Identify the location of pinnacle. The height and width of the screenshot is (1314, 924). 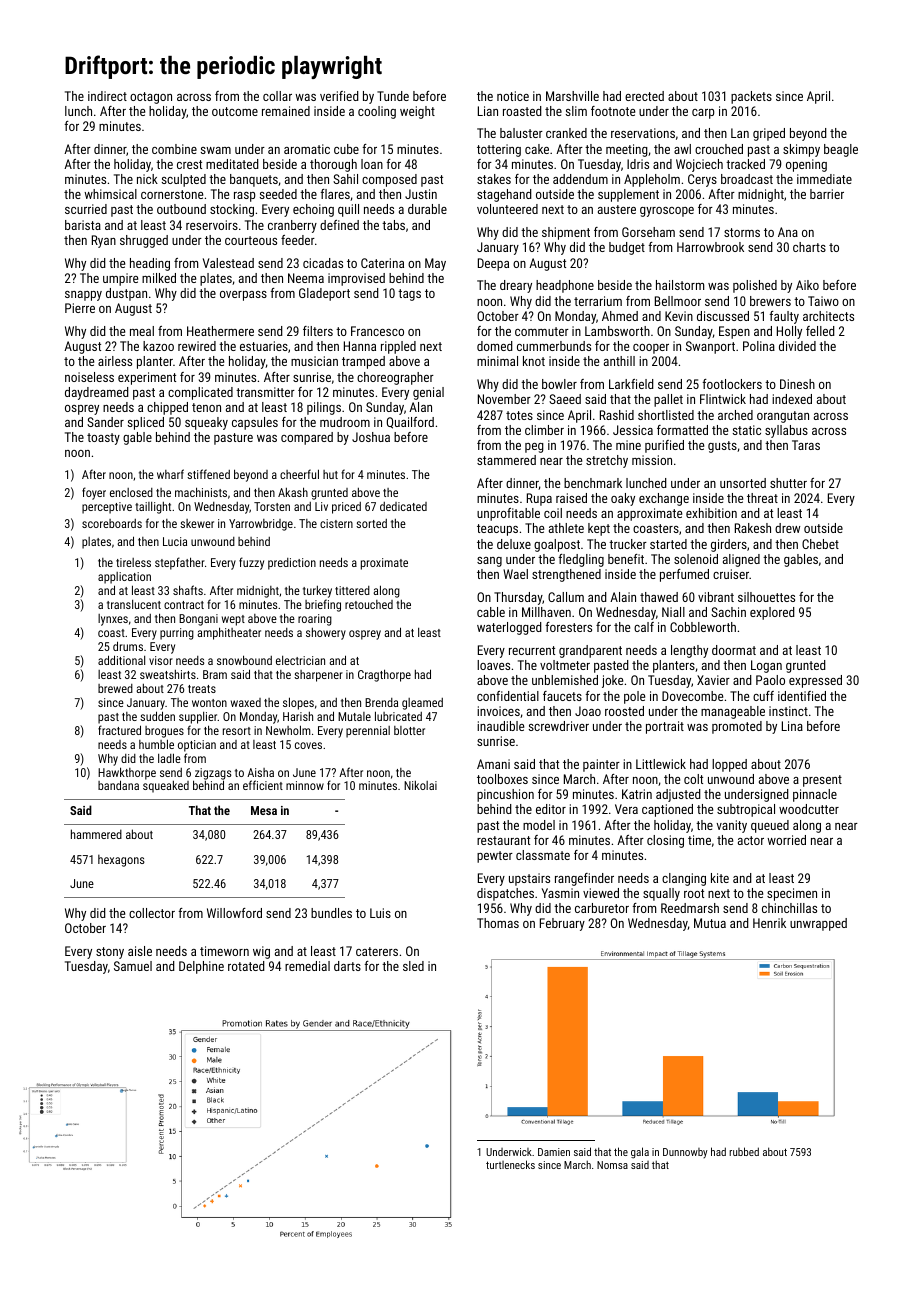
(815, 795).
